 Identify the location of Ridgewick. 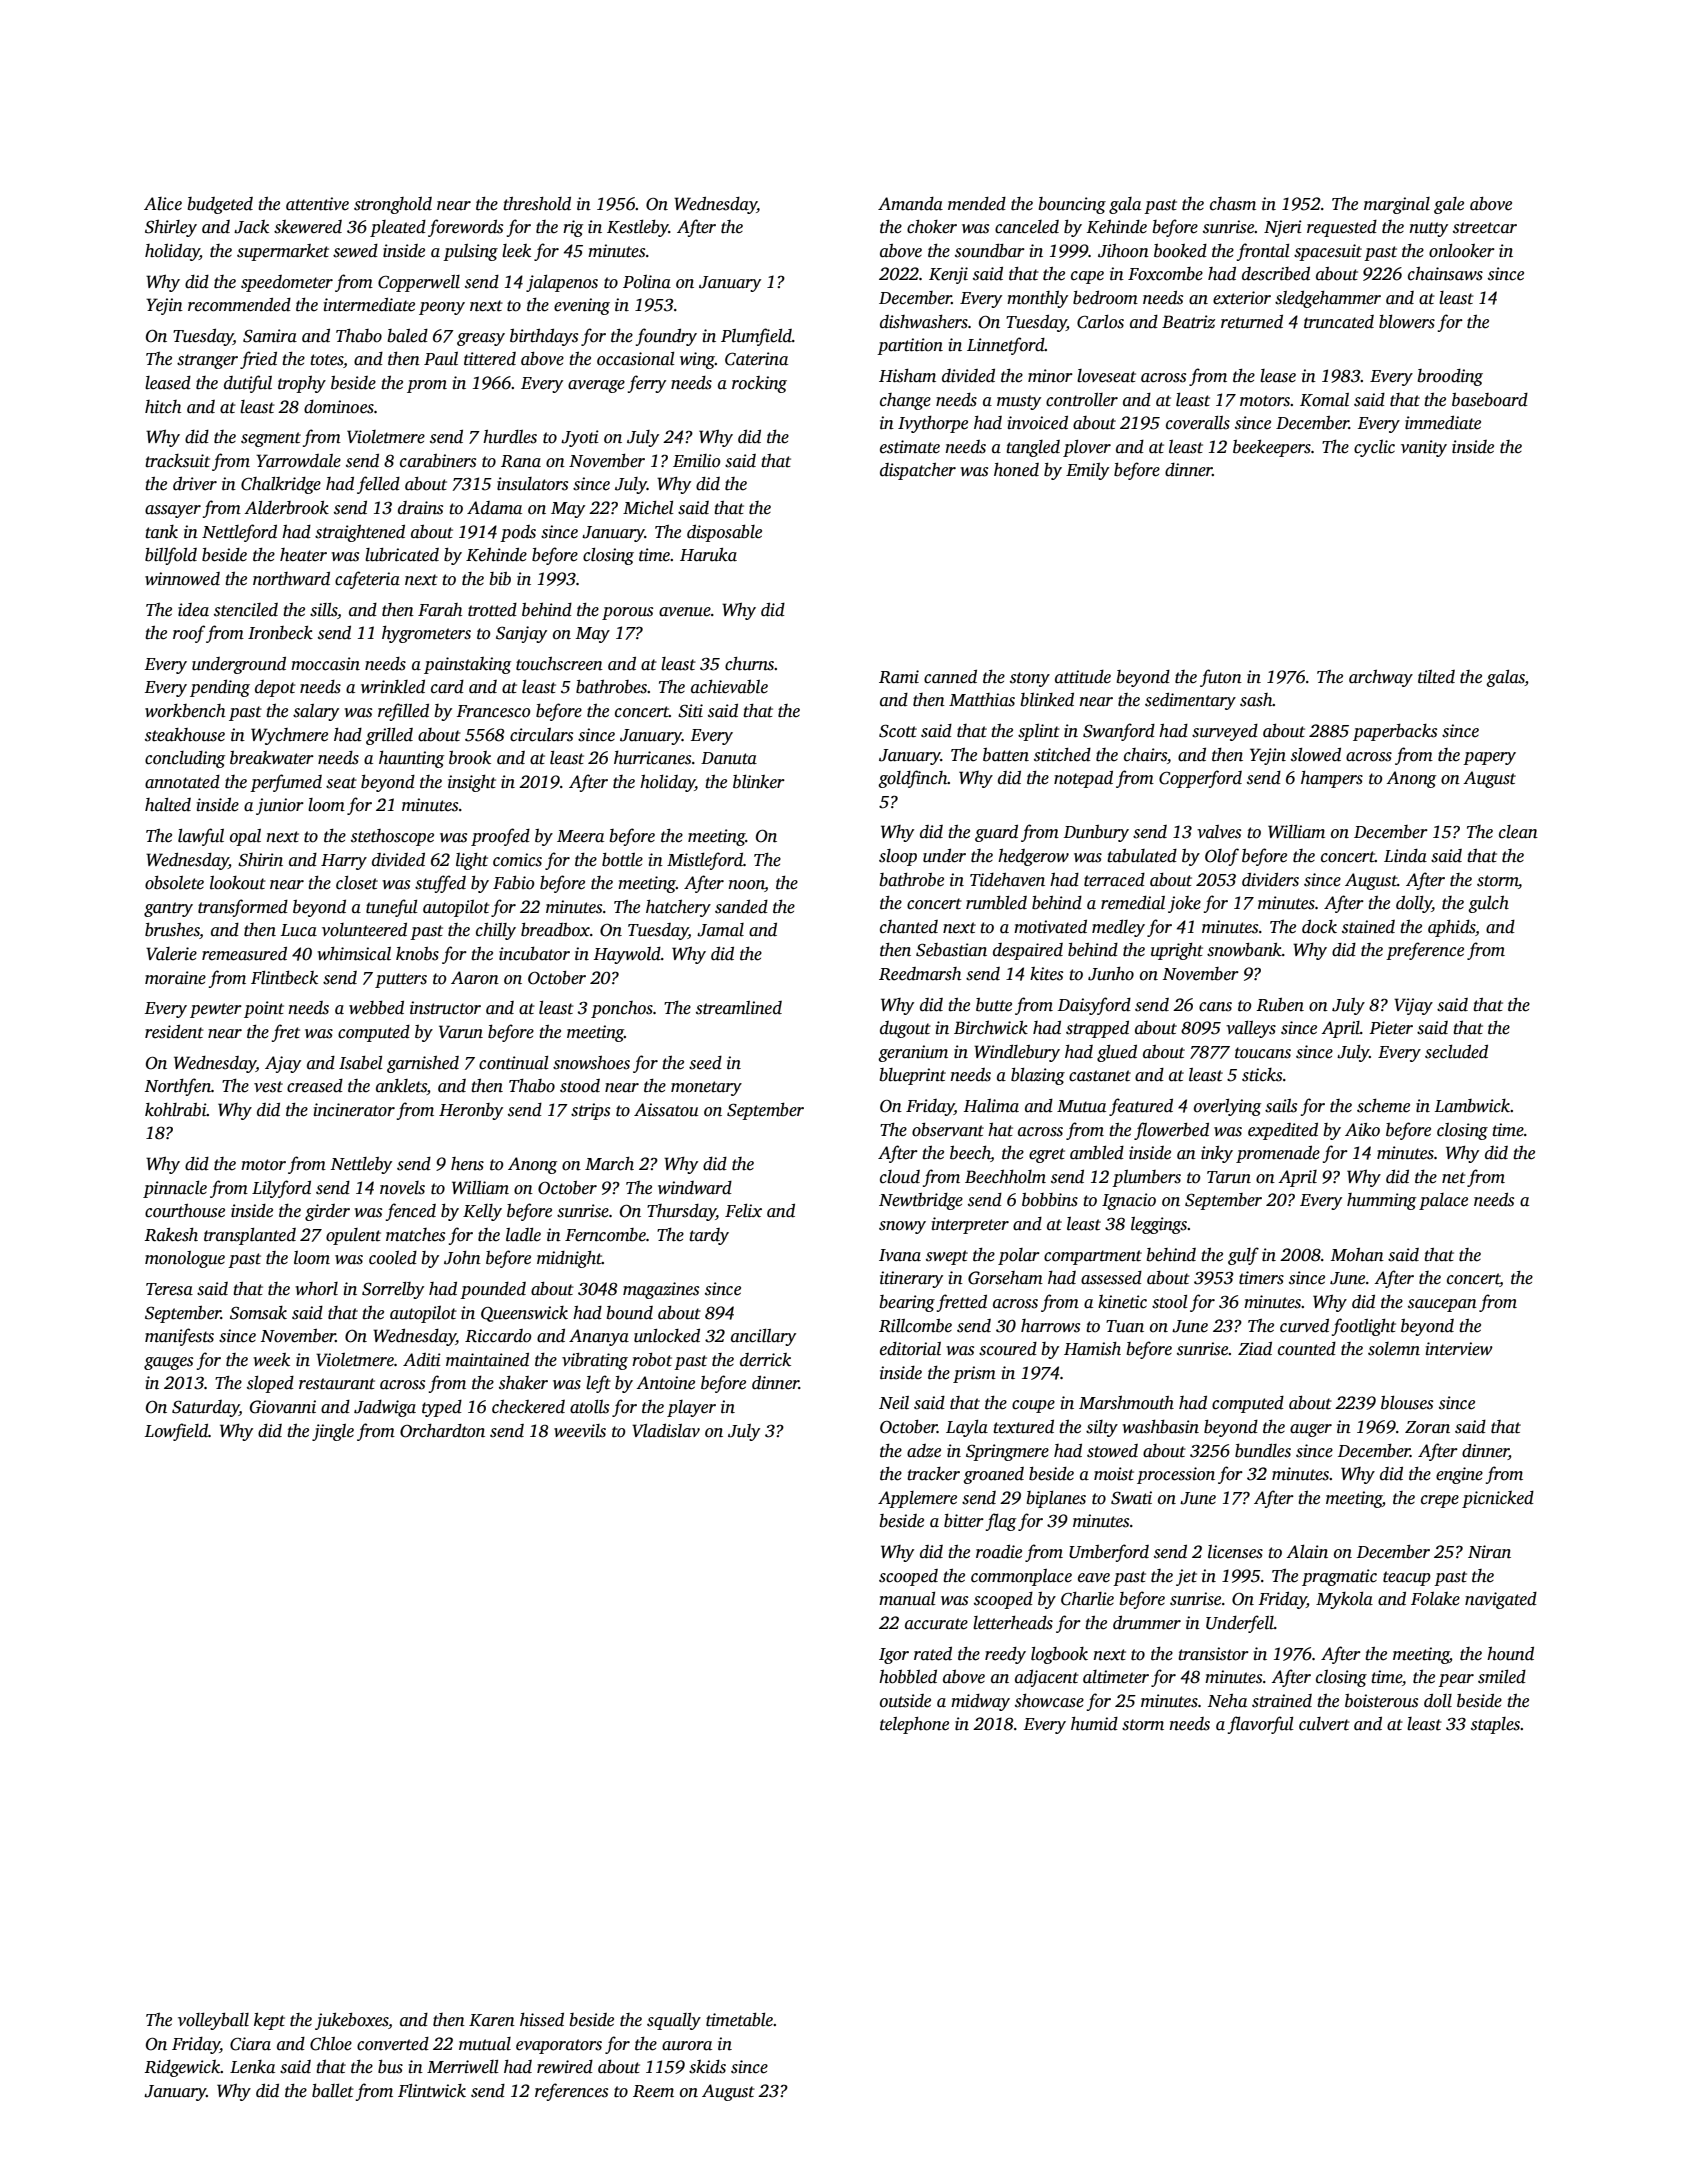
(182, 2068).
